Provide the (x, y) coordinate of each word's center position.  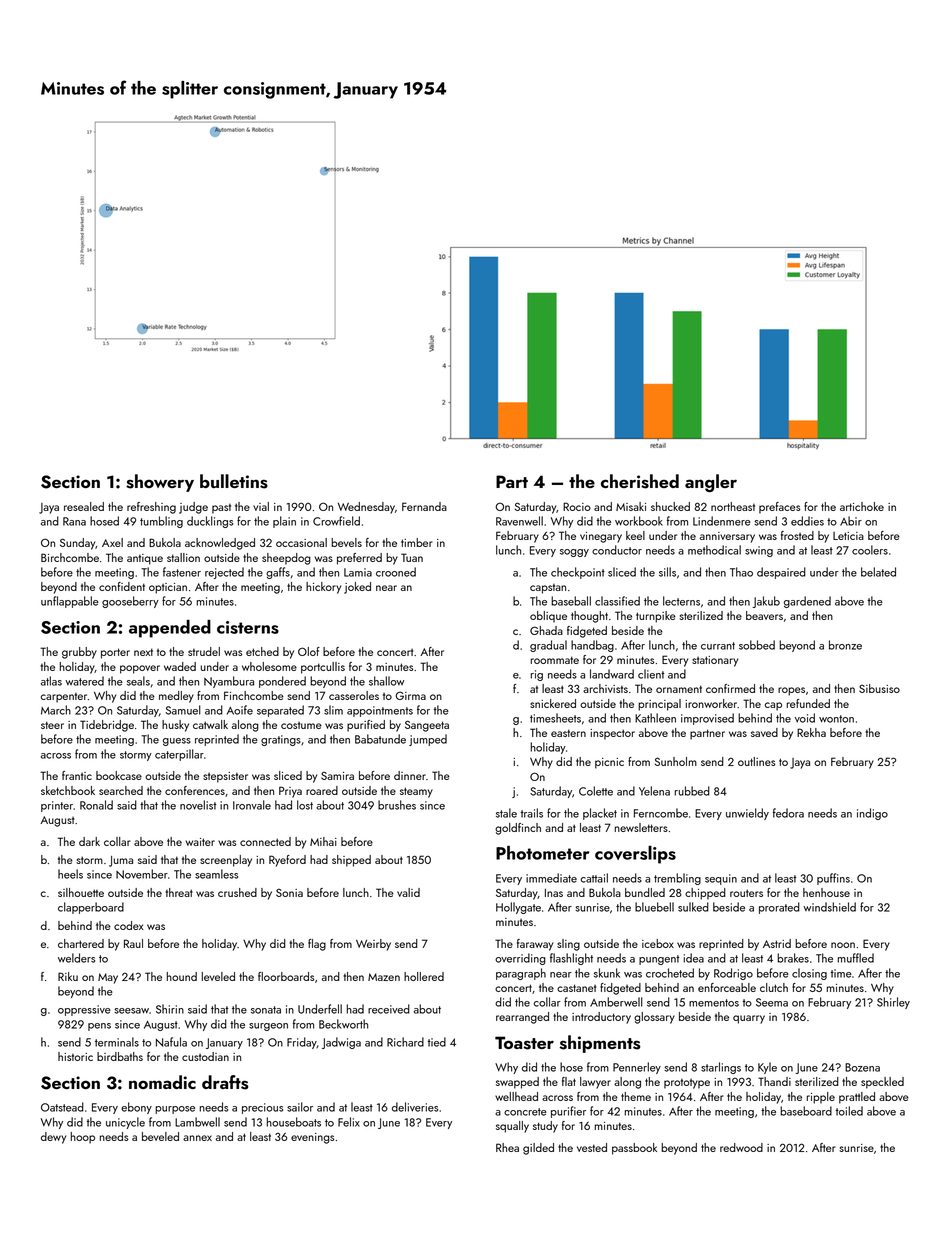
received (389, 1009)
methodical (714, 550)
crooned (396, 572)
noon (843, 945)
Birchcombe (70, 557)
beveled (160, 1136)
